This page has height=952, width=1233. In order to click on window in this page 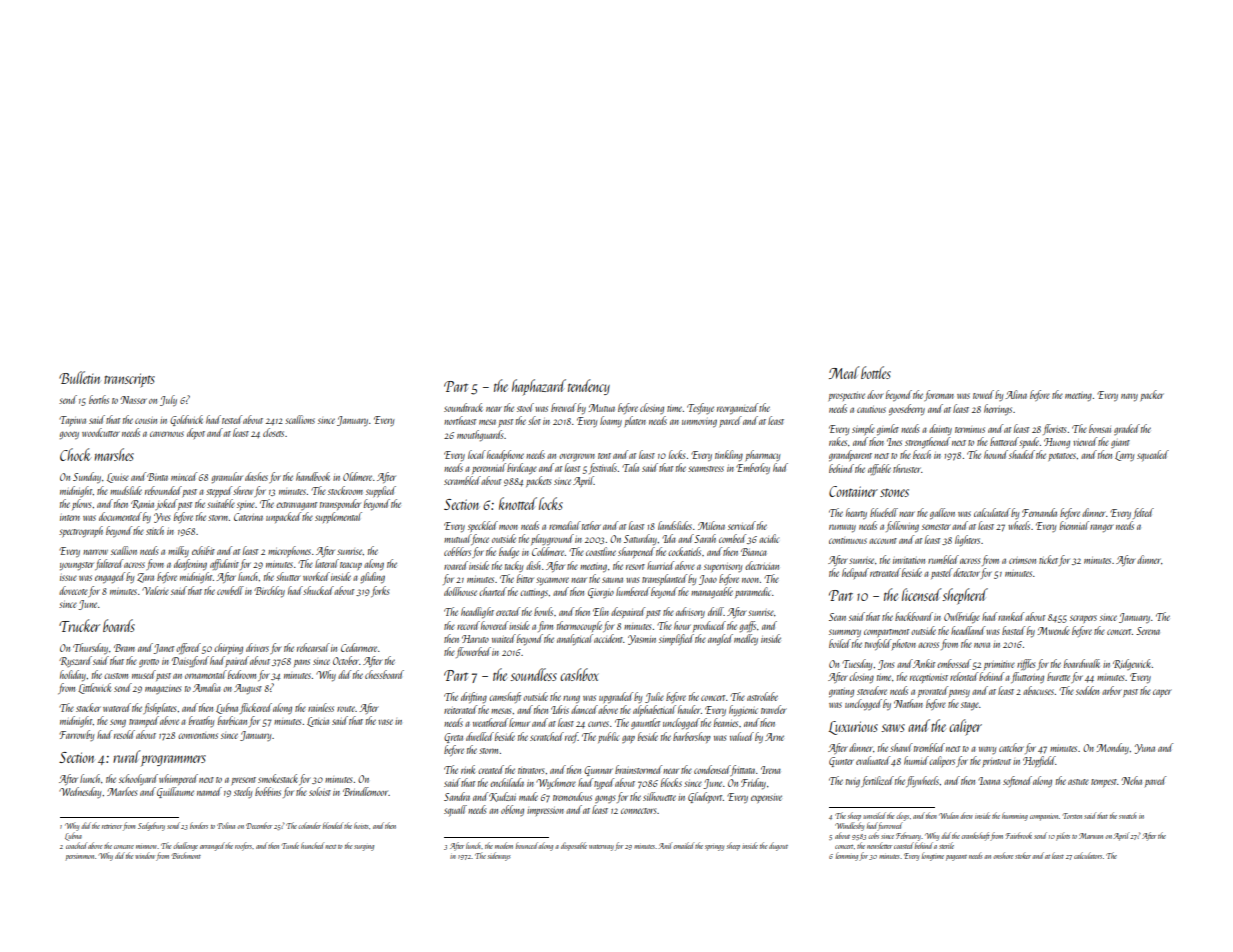, I will do `click(144, 855)`.
